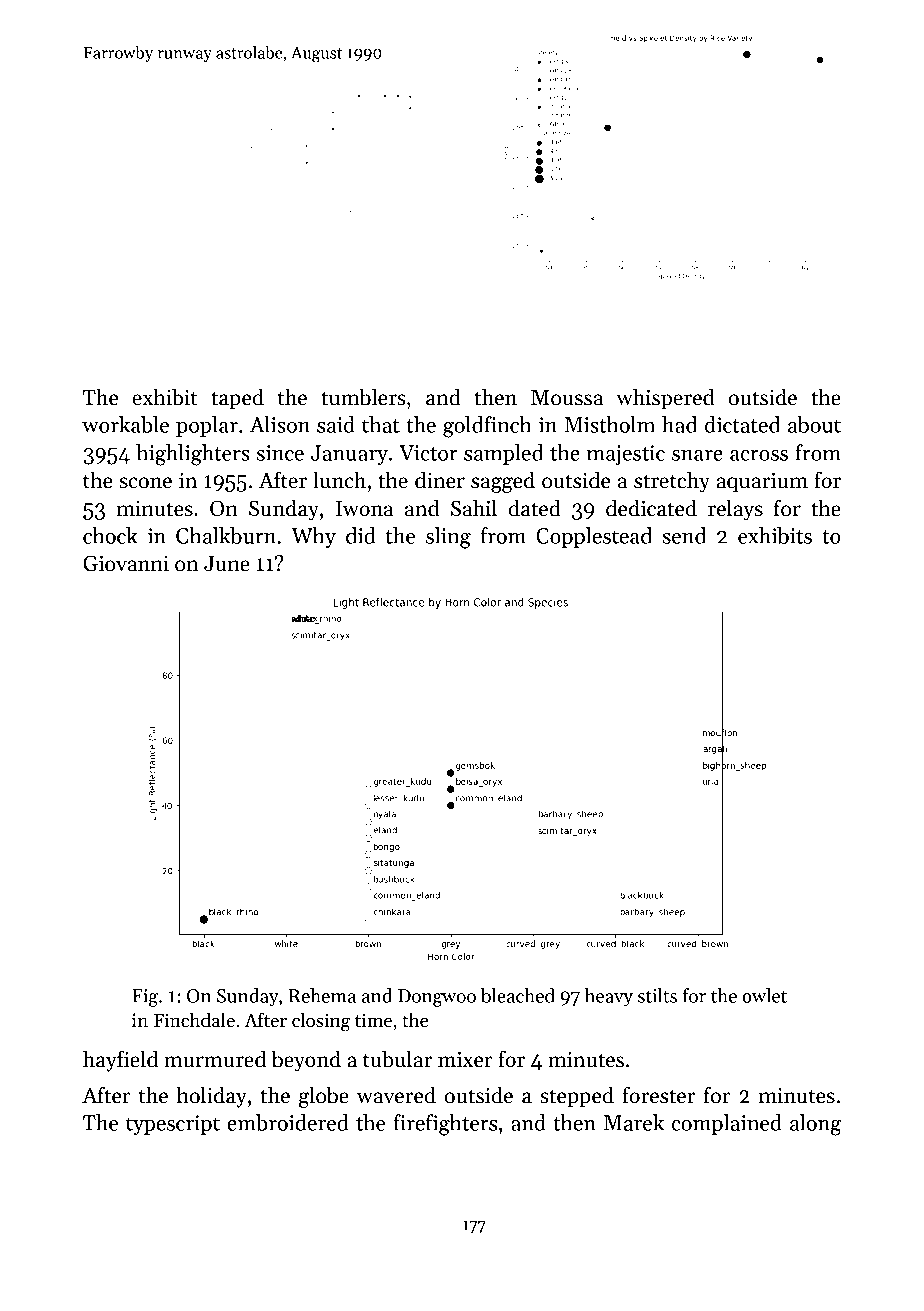 Image resolution: width=924 pixels, height=1311 pixels. I want to click on Giovanni, so click(126, 563).
